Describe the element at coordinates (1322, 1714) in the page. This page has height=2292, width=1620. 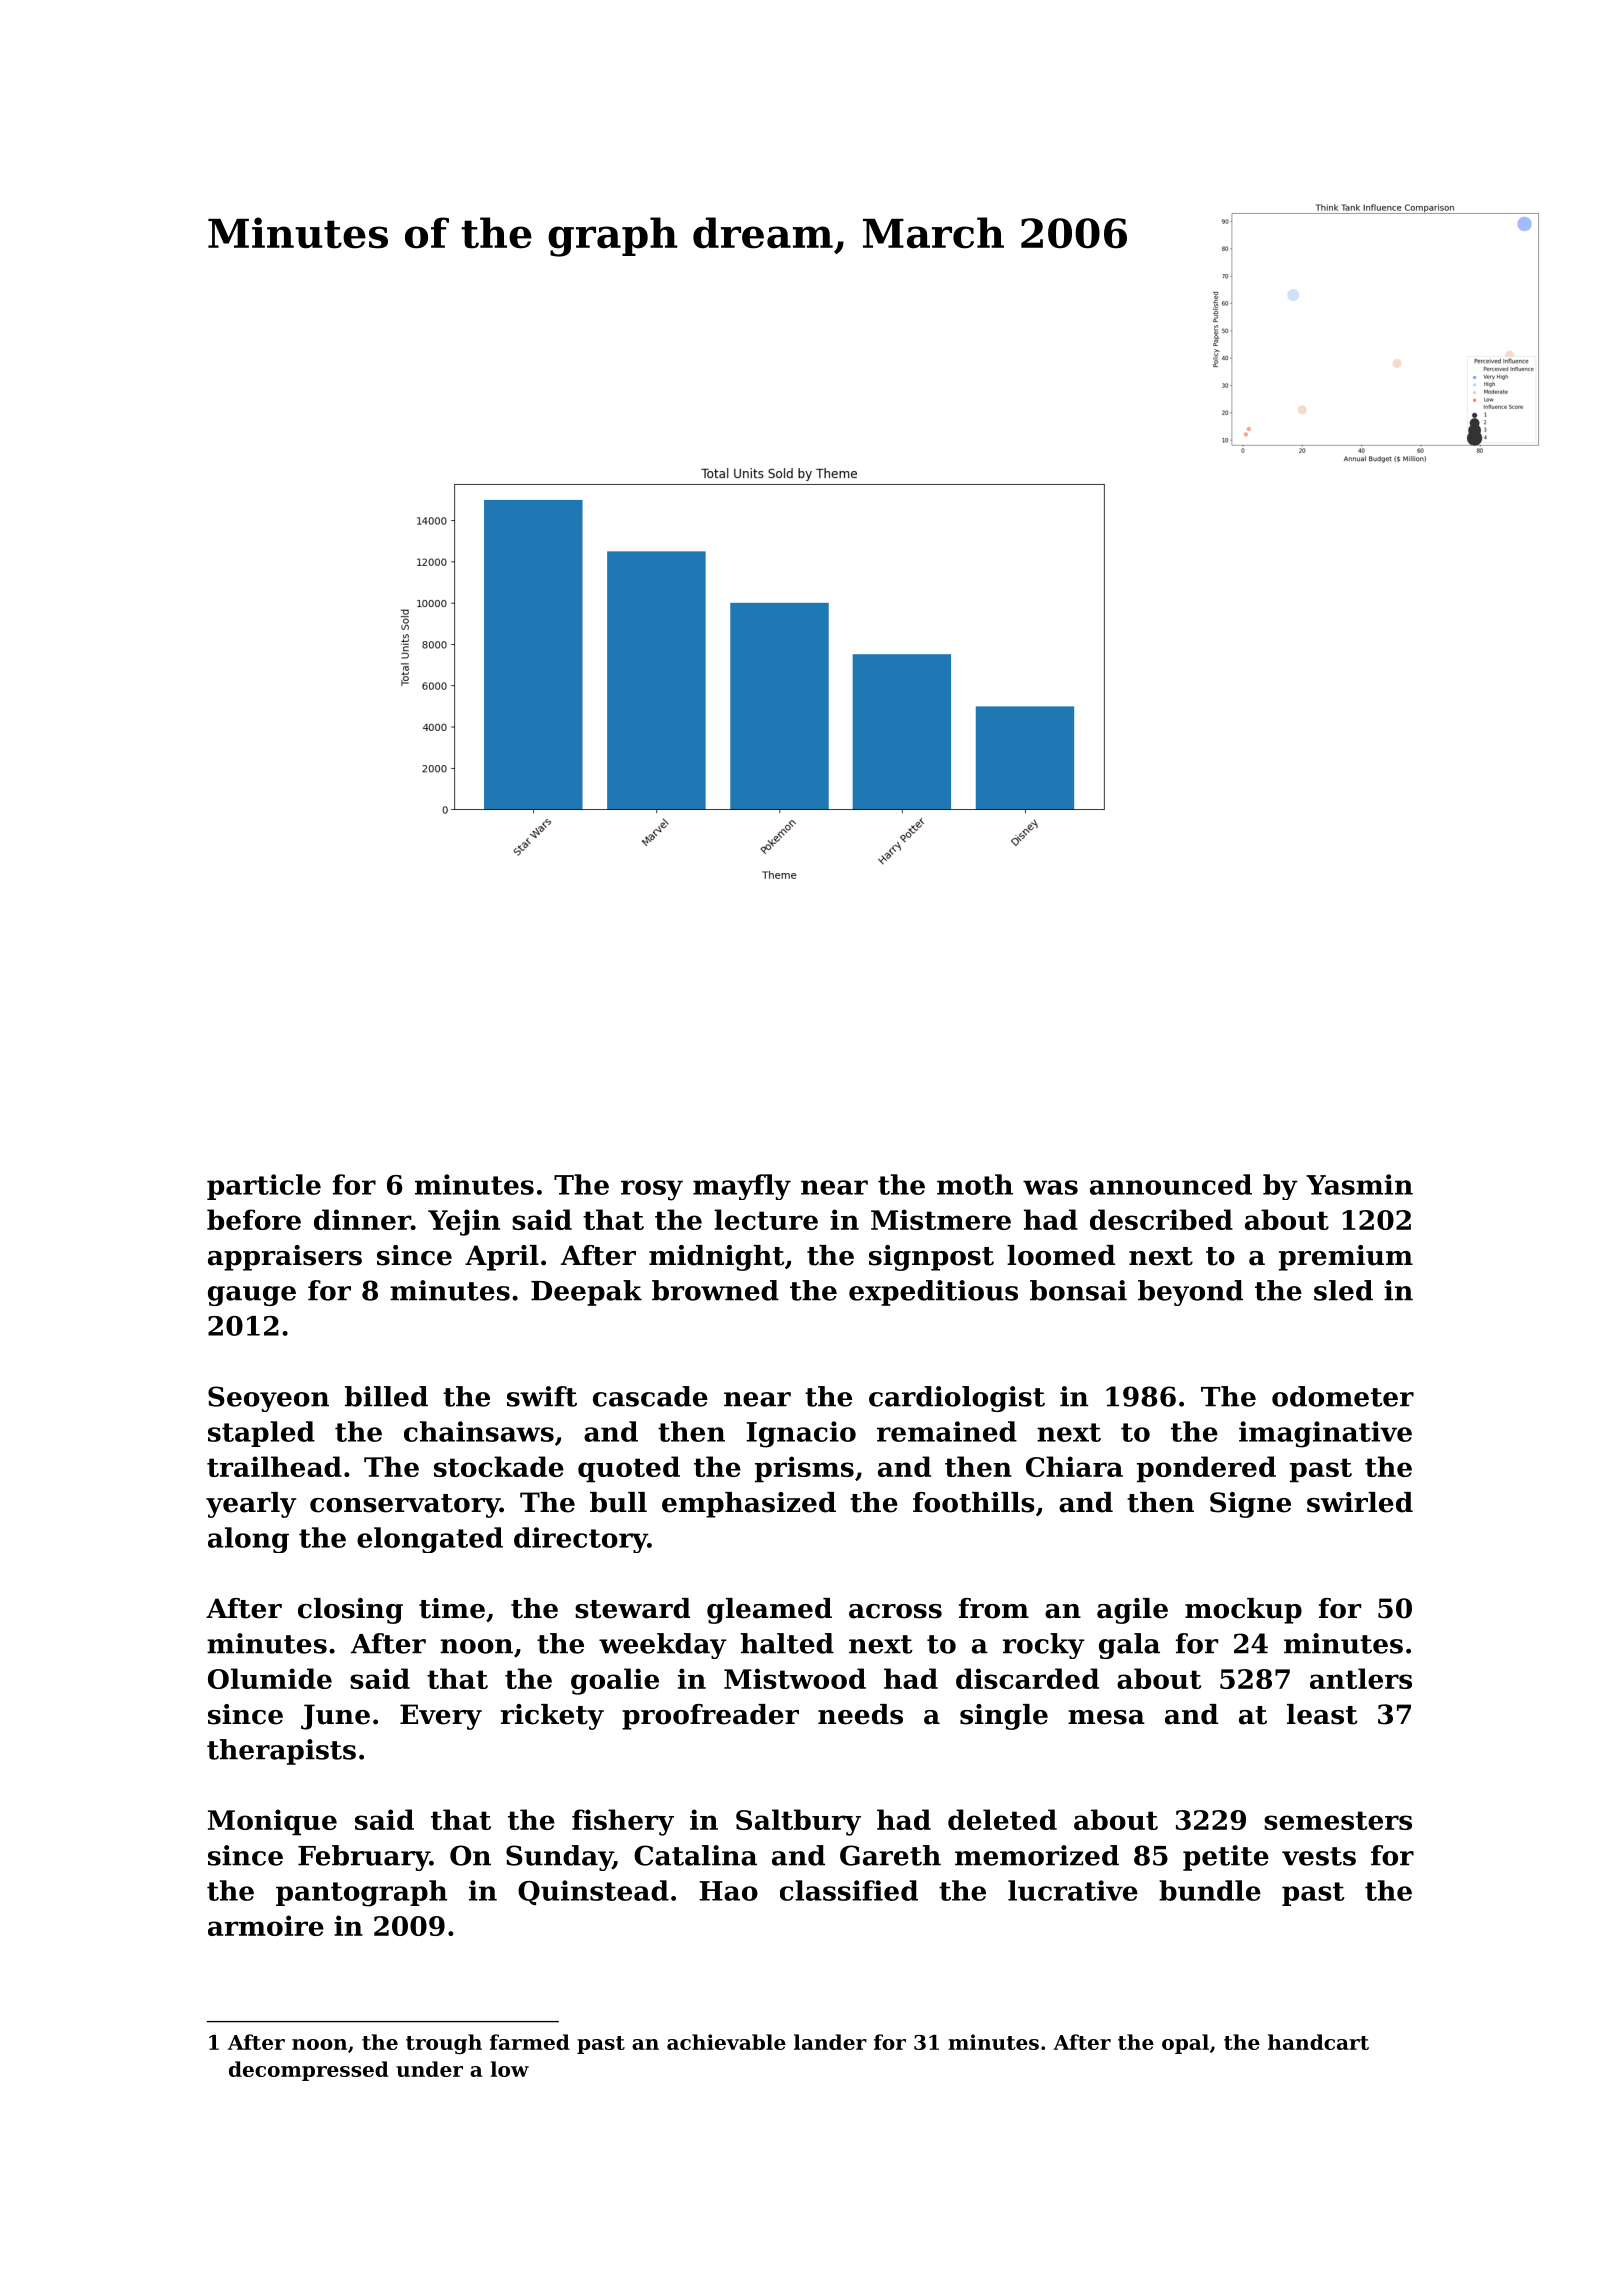
I see `least` at that location.
